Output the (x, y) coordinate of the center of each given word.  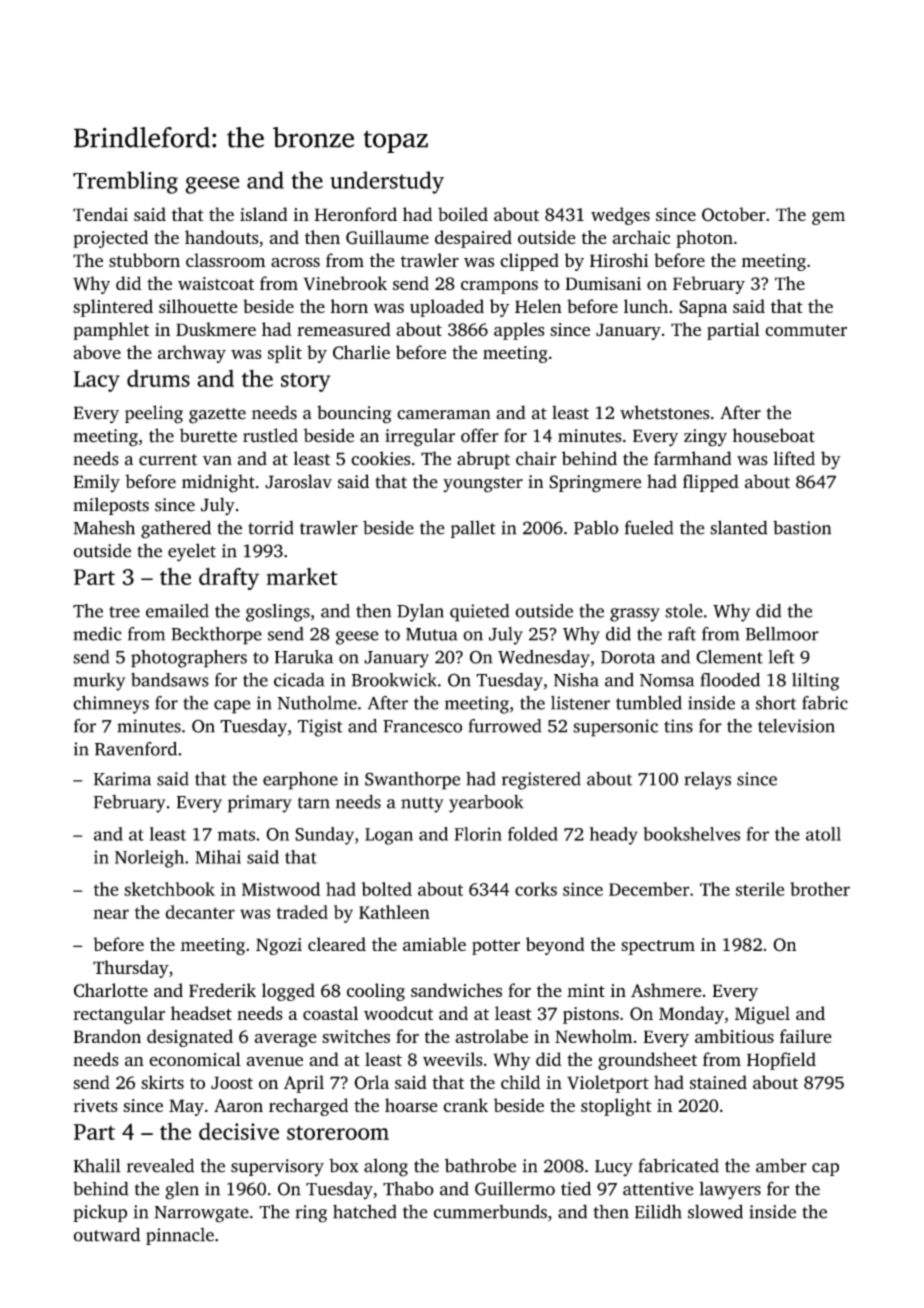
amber (781, 1166)
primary (260, 804)
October (734, 214)
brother (820, 889)
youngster (483, 485)
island (263, 214)
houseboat (774, 435)
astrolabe (491, 1036)
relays (707, 781)
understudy (387, 182)
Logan (389, 836)
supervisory (277, 1168)
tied (576, 1188)
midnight (218, 483)
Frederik (222, 990)
